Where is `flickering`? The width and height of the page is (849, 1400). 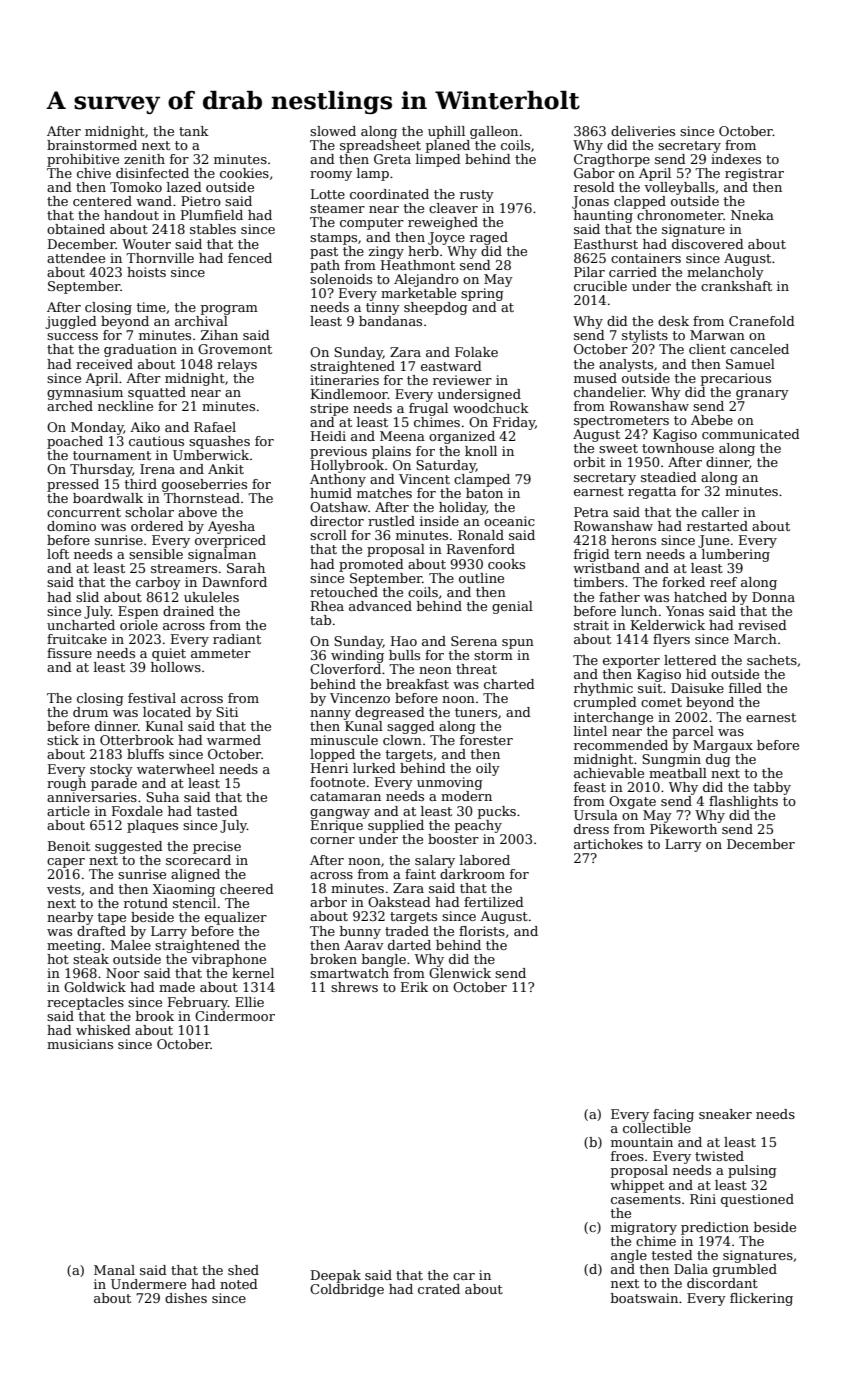 flickering is located at coordinates (761, 1299).
